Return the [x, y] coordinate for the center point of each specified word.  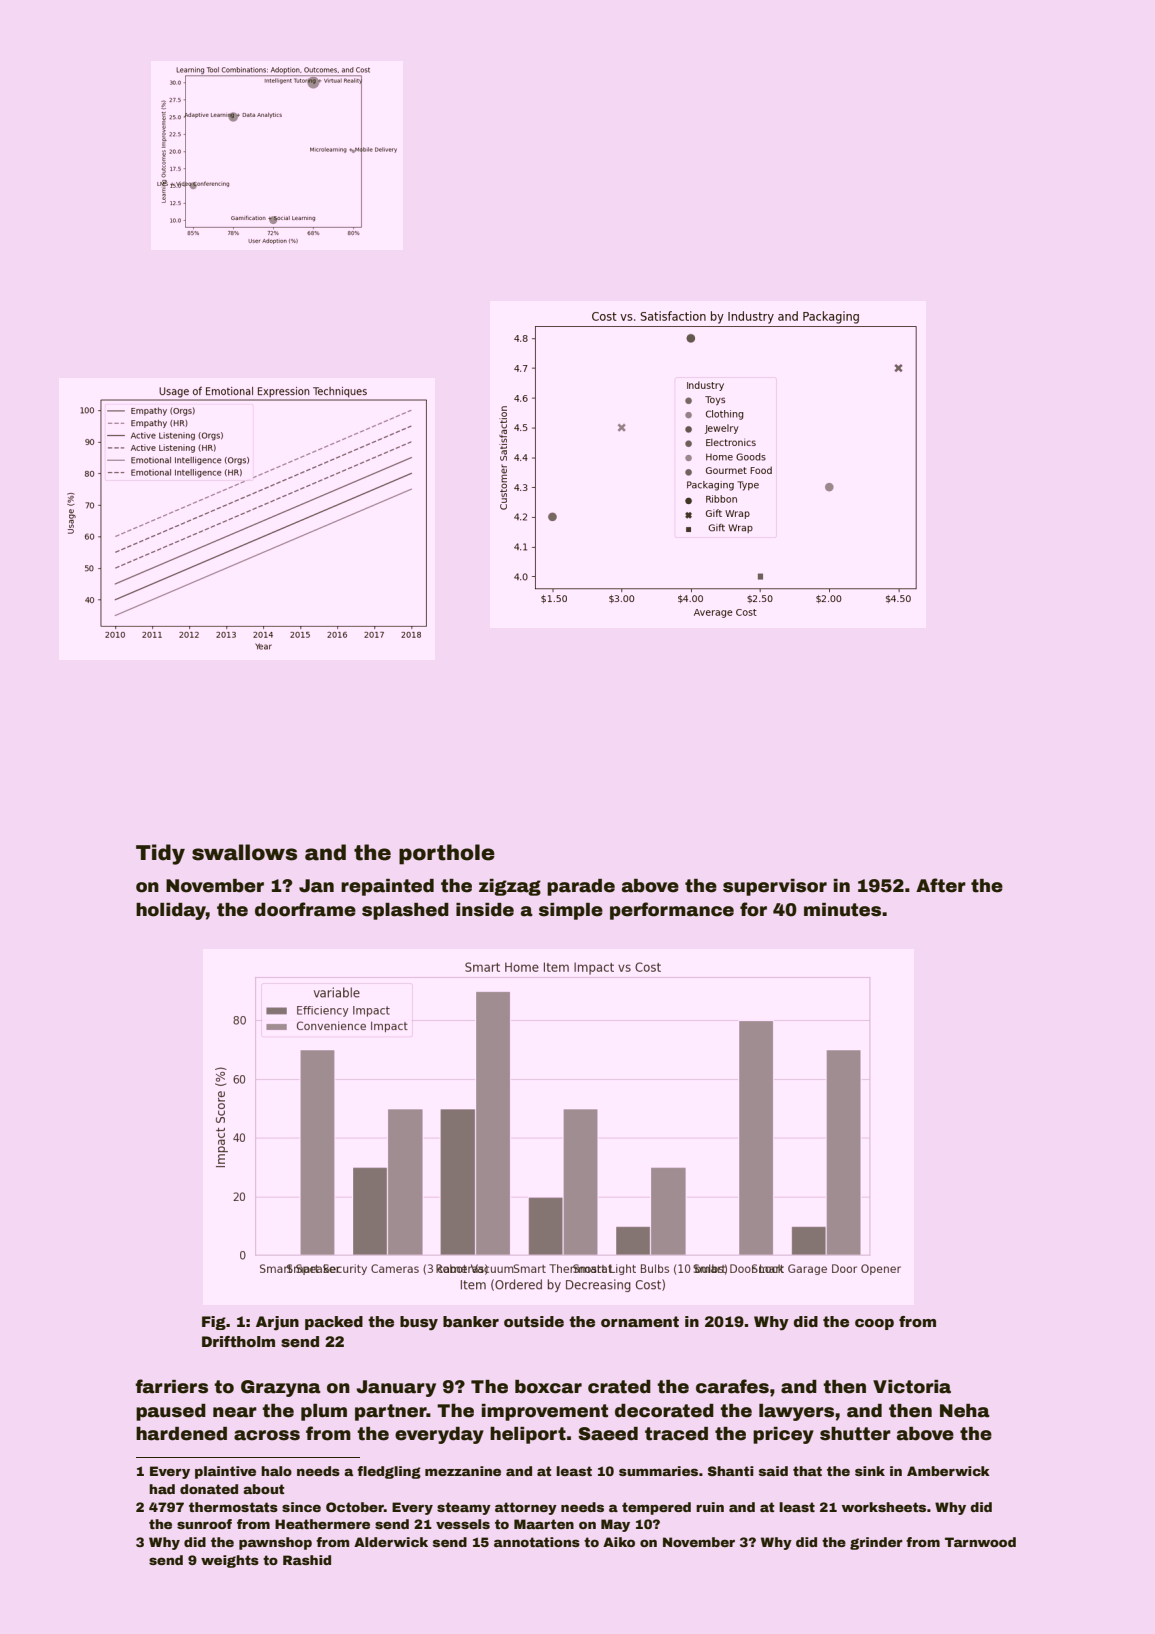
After [941, 885]
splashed [405, 911]
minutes [842, 910]
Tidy [160, 854]
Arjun [277, 1323]
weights [230, 1561]
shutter [855, 1434]
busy [419, 1323]
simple [571, 911]
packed [334, 1323]
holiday [171, 911]
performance [672, 911]
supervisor [775, 887]
